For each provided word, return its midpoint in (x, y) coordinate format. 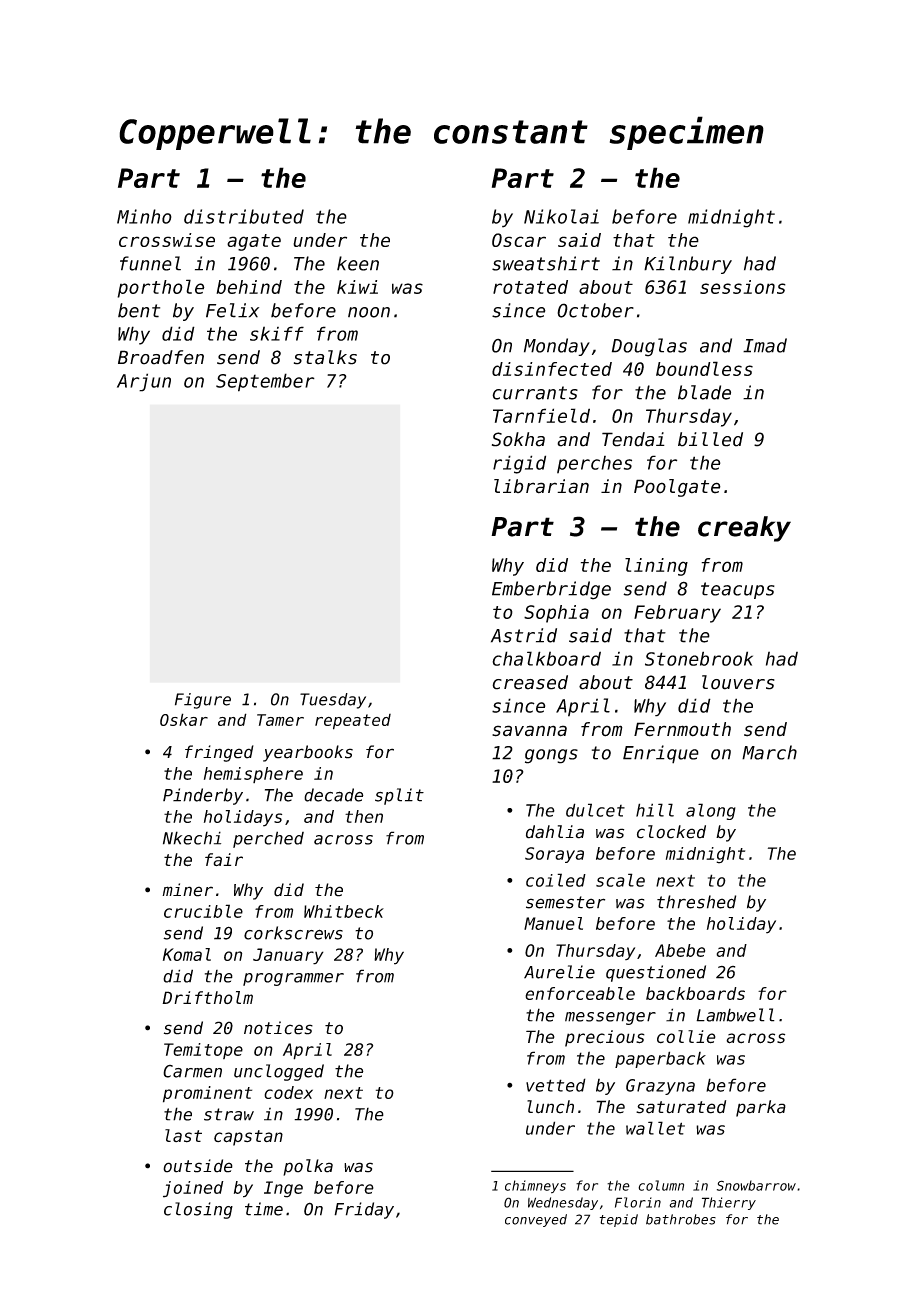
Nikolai (561, 216)
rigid (519, 464)
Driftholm (207, 997)
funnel (150, 263)
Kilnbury (688, 265)
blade (704, 392)
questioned (656, 973)
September (265, 382)
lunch (550, 1107)
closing (198, 1210)
